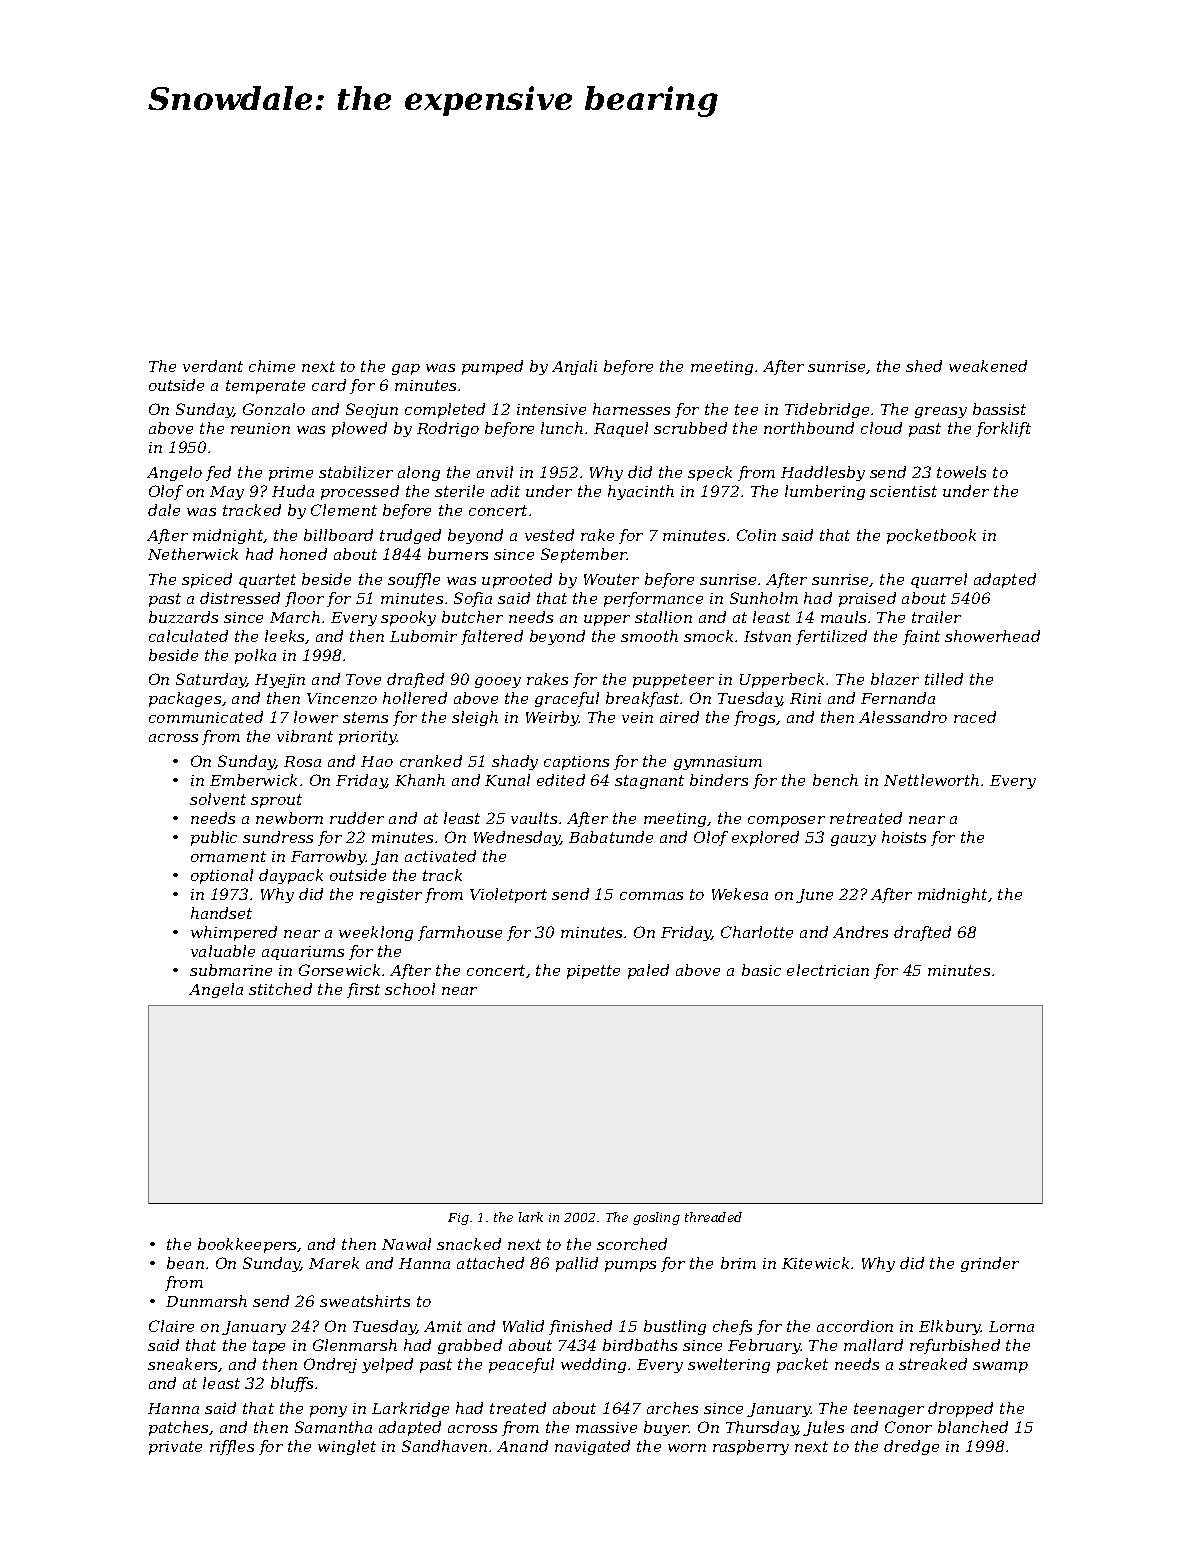 Image resolution: width=1191 pixels, height=1542 pixels. I want to click on Tidebridge, so click(827, 410).
